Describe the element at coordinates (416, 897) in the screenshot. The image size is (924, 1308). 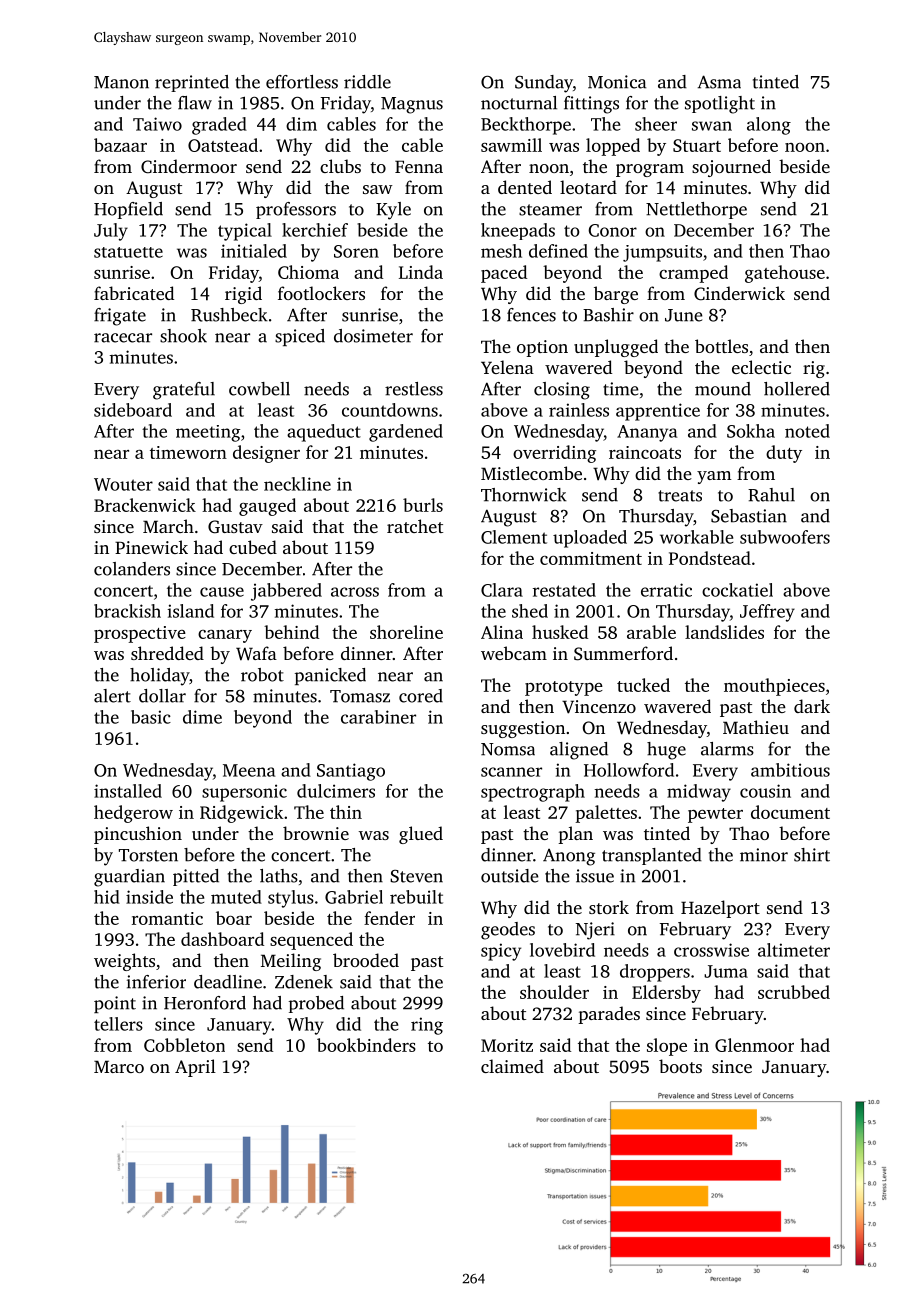
I see `rebuilt` at that location.
